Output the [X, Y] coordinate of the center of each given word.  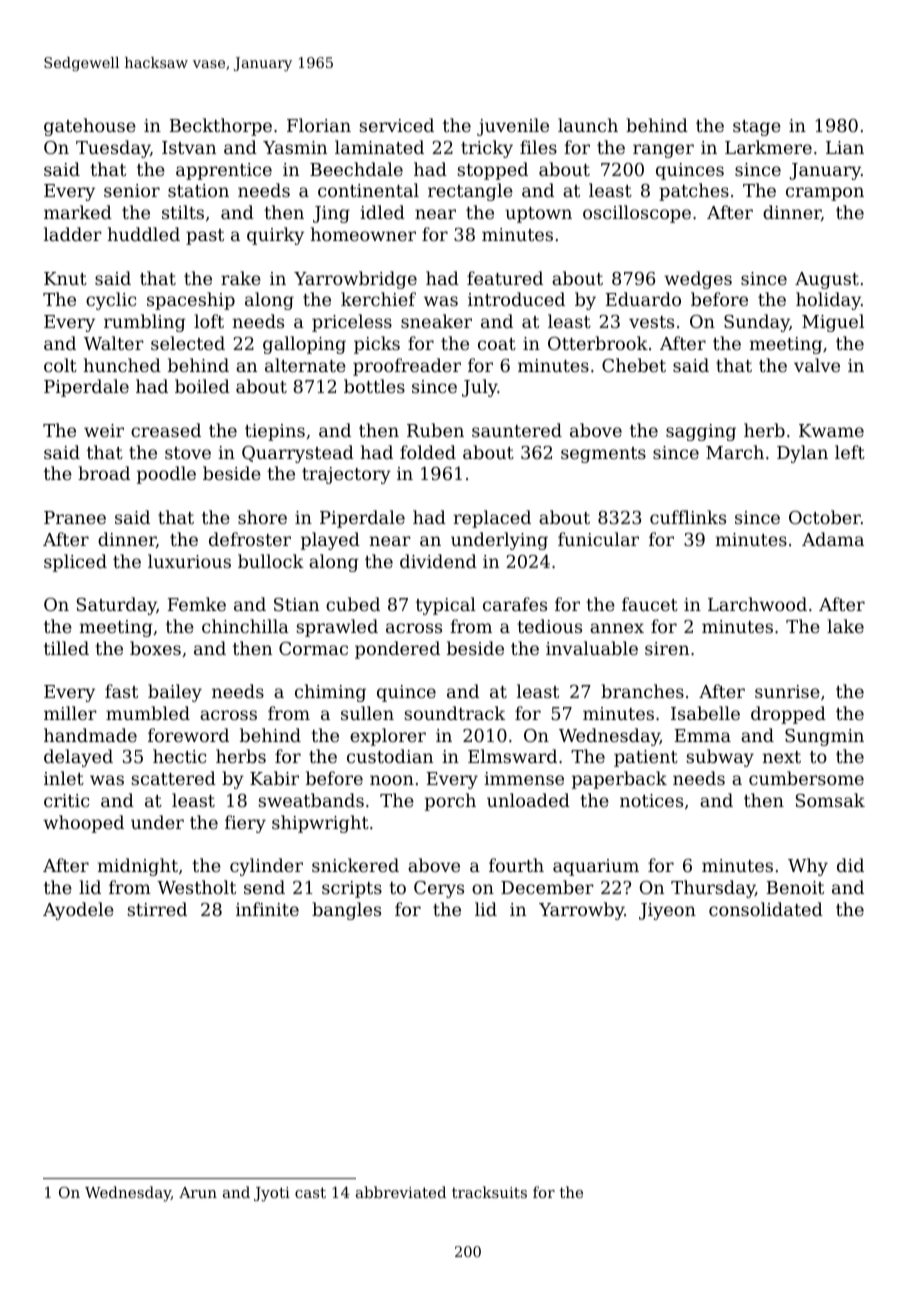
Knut [65, 278]
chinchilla [245, 626]
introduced [516, 299]
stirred [157, 909]
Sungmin [824, 737]
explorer [388, 737]
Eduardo [643, 299]
